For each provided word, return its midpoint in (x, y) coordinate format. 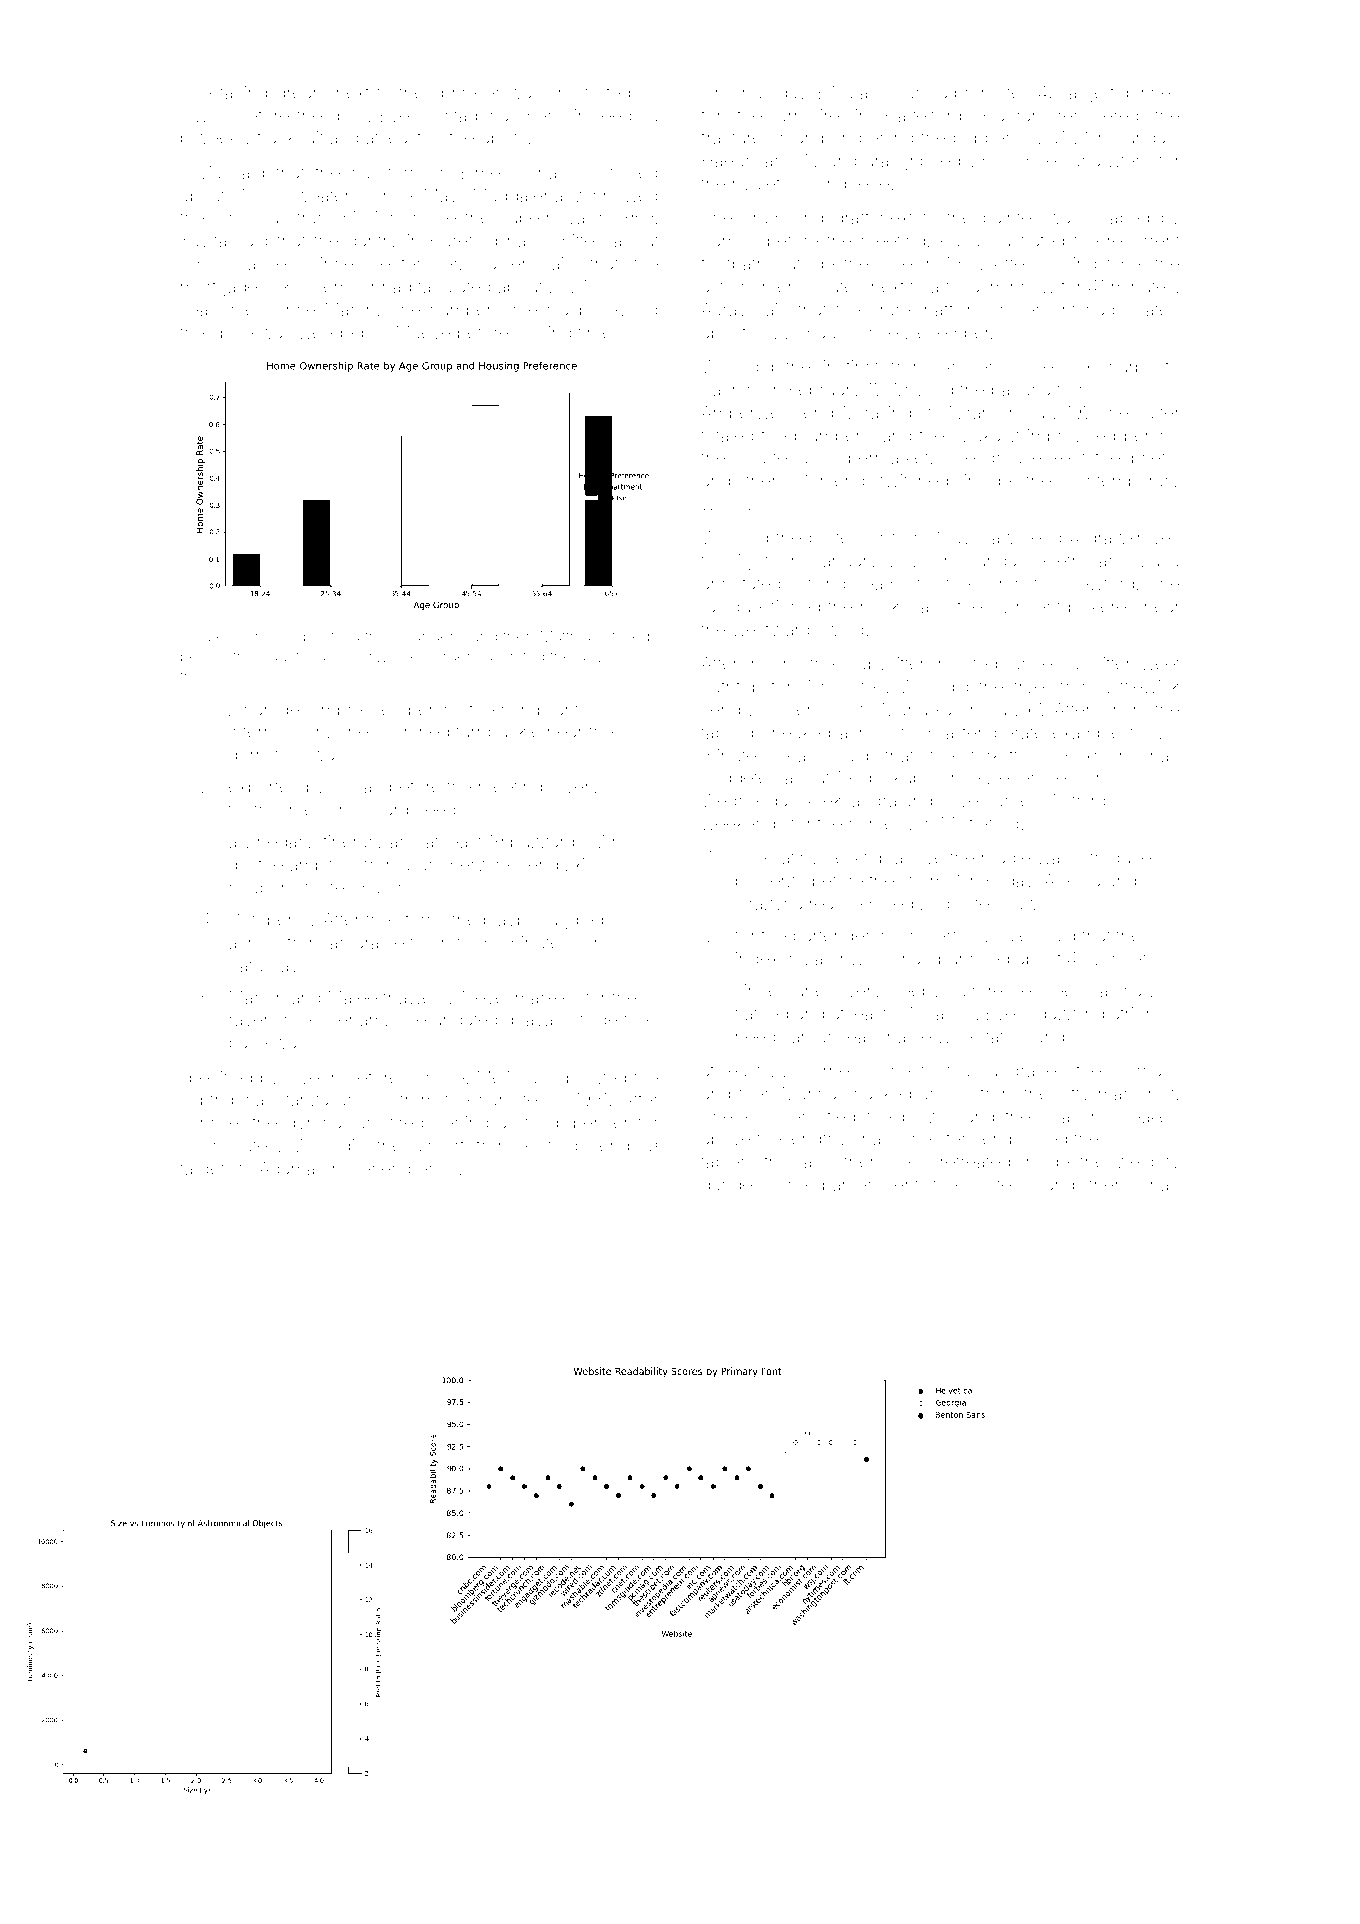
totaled (727, 435)
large (1085, 94)
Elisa (836, 92)
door (349, 115)
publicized (585, 1079)
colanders (427, 636)
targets (206, 1171)
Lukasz (991, 435)
